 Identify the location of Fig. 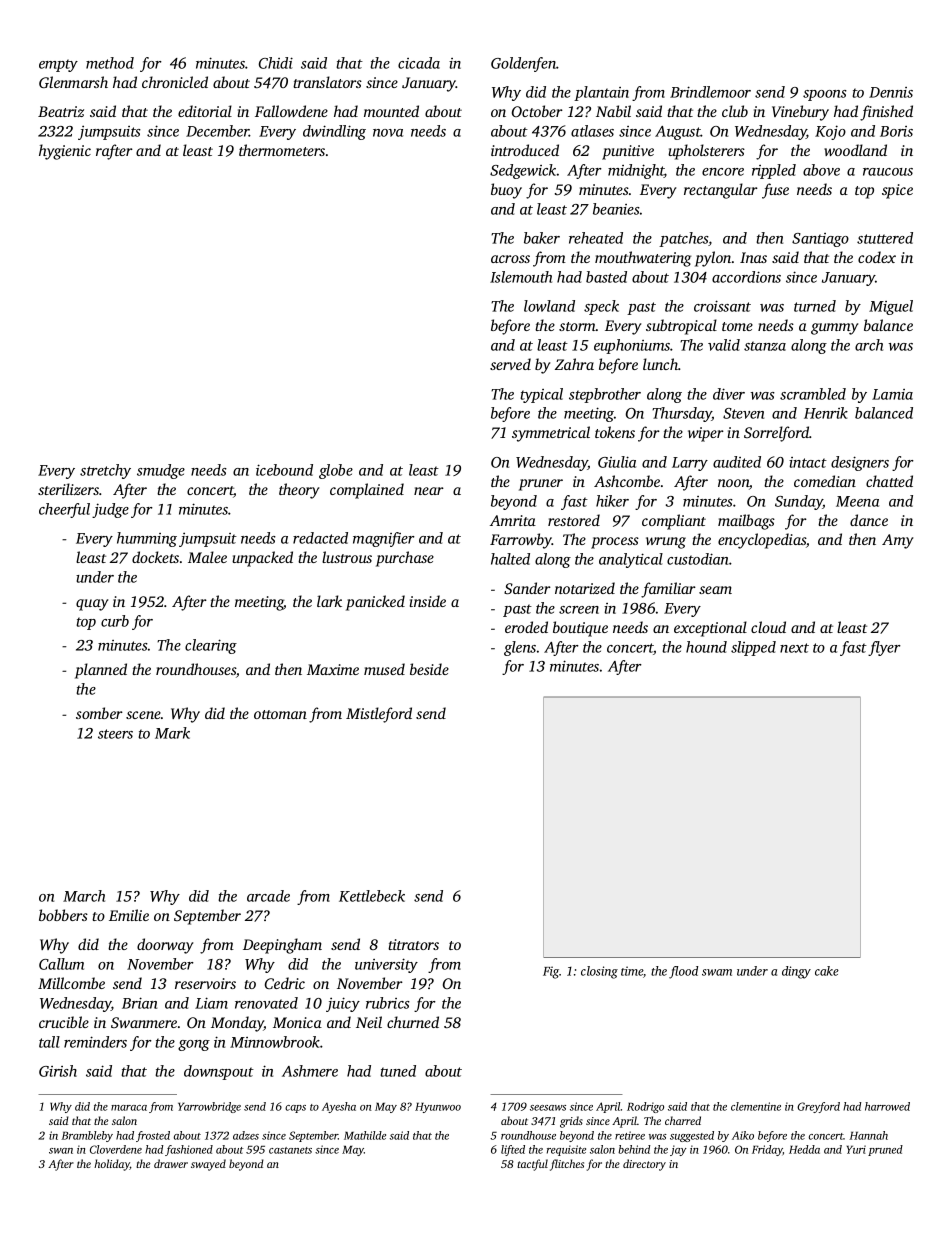
(551, 972).
